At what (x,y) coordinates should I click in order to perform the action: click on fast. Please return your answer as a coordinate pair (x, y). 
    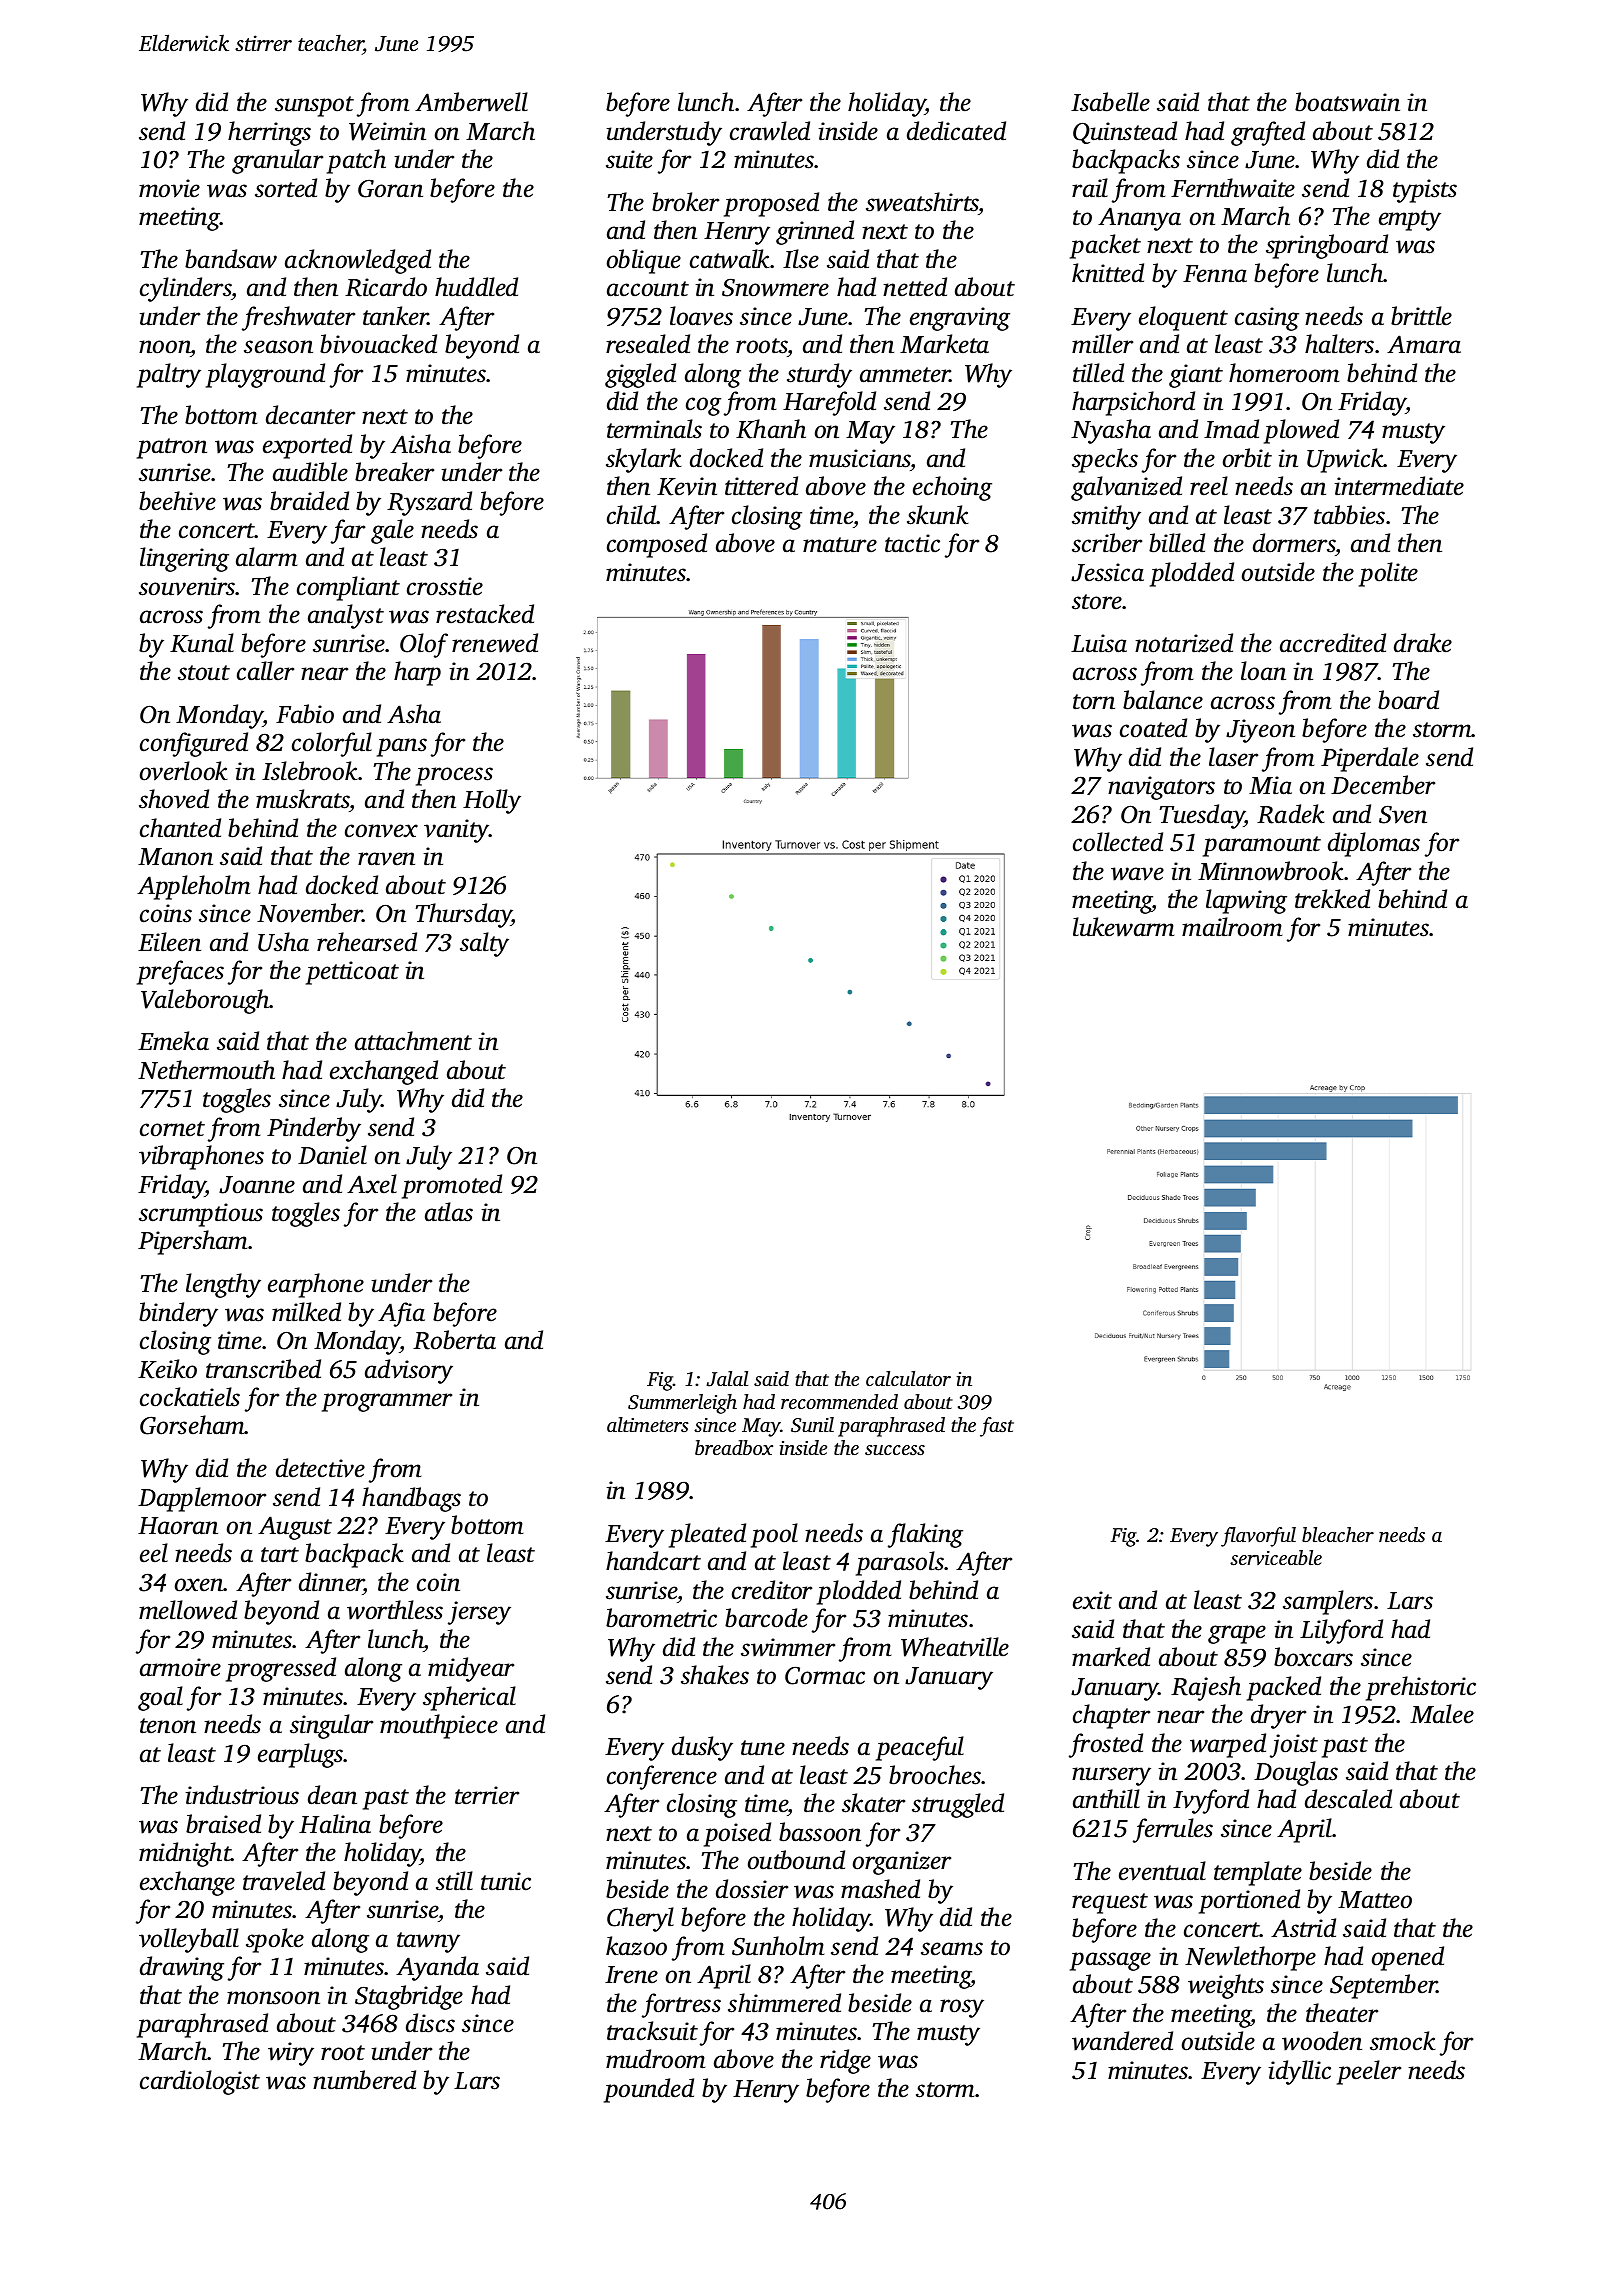
    Looking at the image, I should click on (997, 1427).
